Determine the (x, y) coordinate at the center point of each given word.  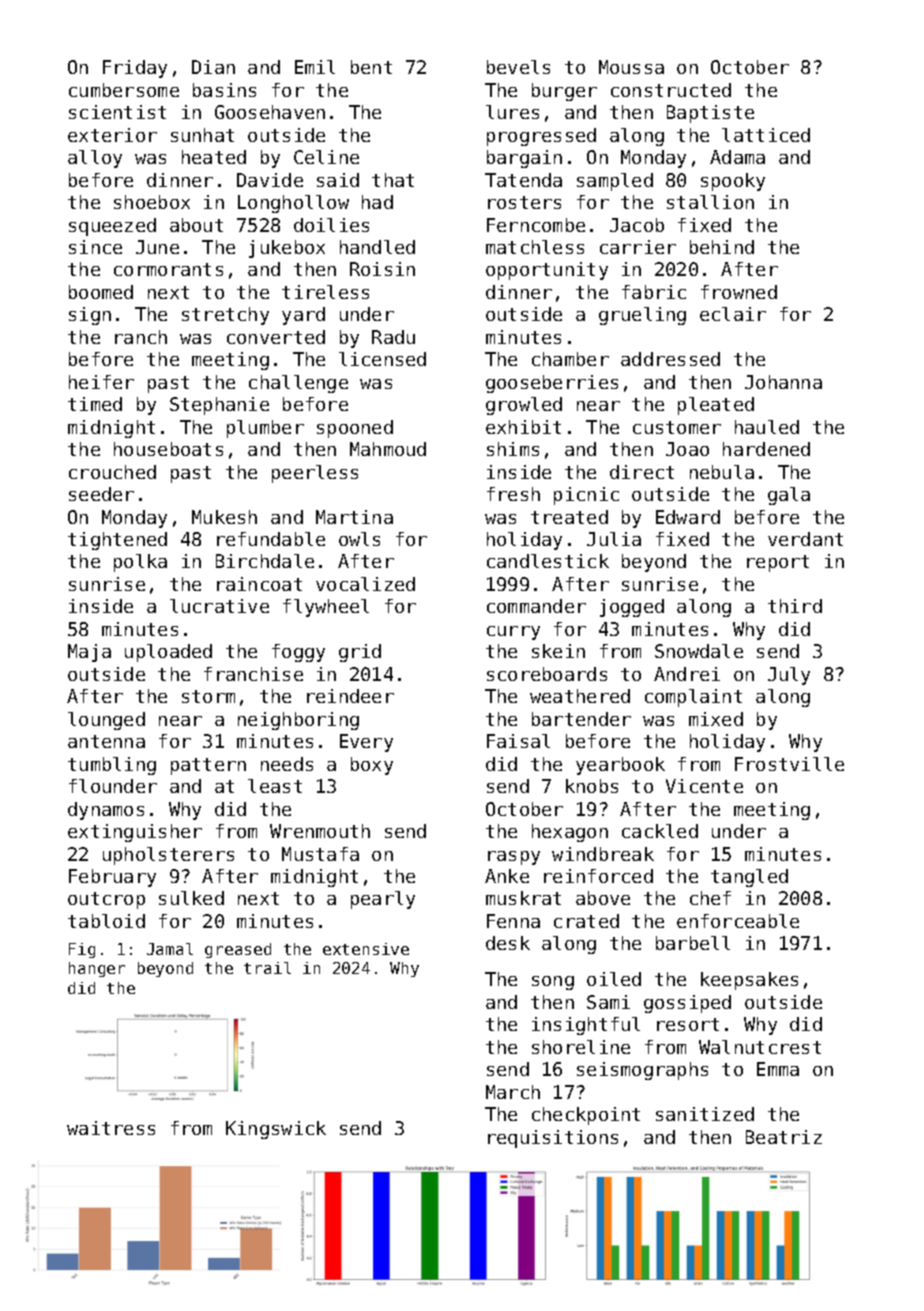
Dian (213, 67)
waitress (111, 1128)
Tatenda (523, 180)
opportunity (547, 271)
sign (90, 316)
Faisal (518, 741)
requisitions (553, 1139)
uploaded (168, 653)
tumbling (112, 766)
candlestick (548, 561)
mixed (716, 719)
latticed (766, 135)
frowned (739, 292)
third (795, 606)
